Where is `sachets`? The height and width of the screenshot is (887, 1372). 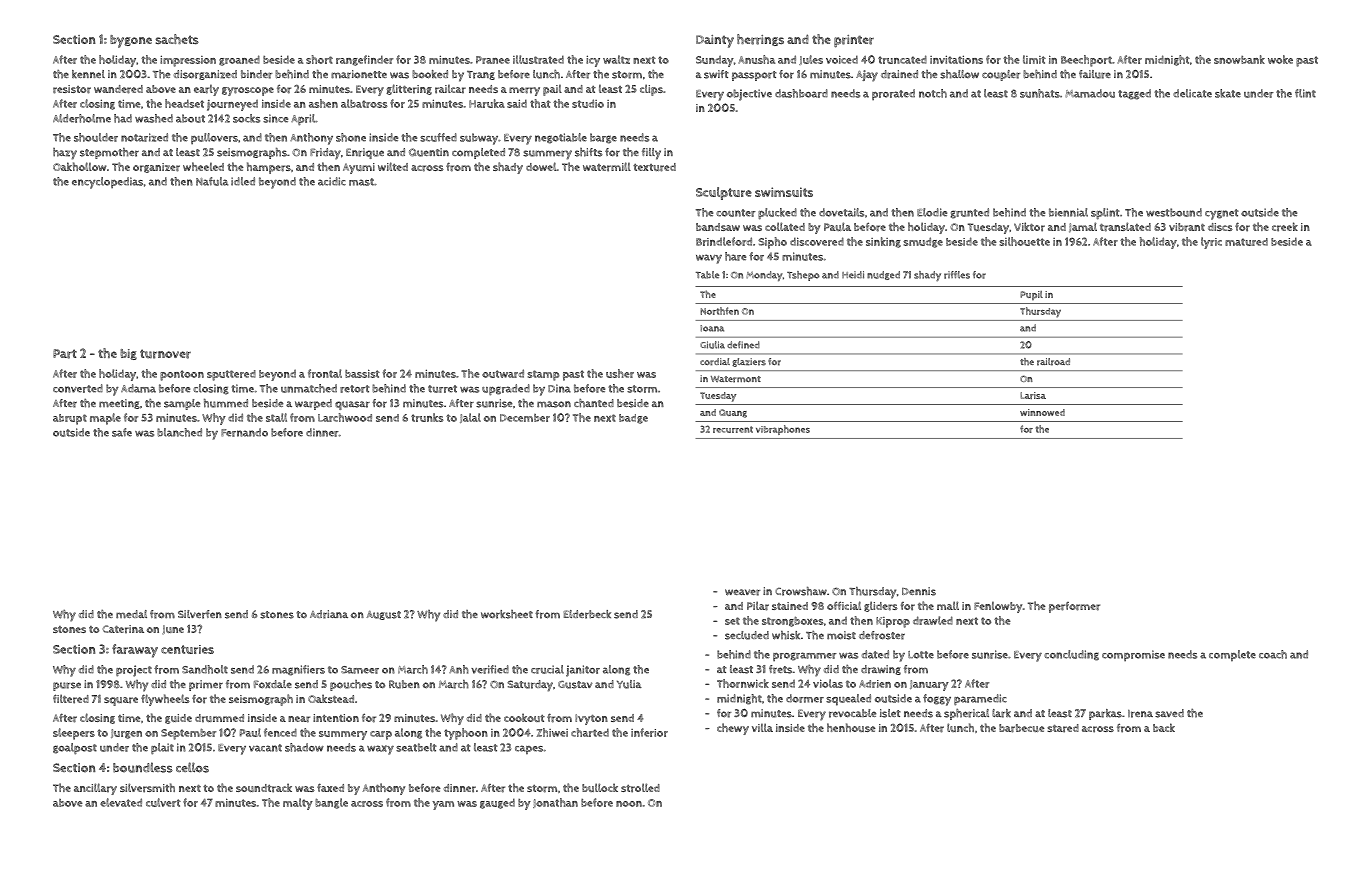 sachets is located at coordinates (177, 39).
